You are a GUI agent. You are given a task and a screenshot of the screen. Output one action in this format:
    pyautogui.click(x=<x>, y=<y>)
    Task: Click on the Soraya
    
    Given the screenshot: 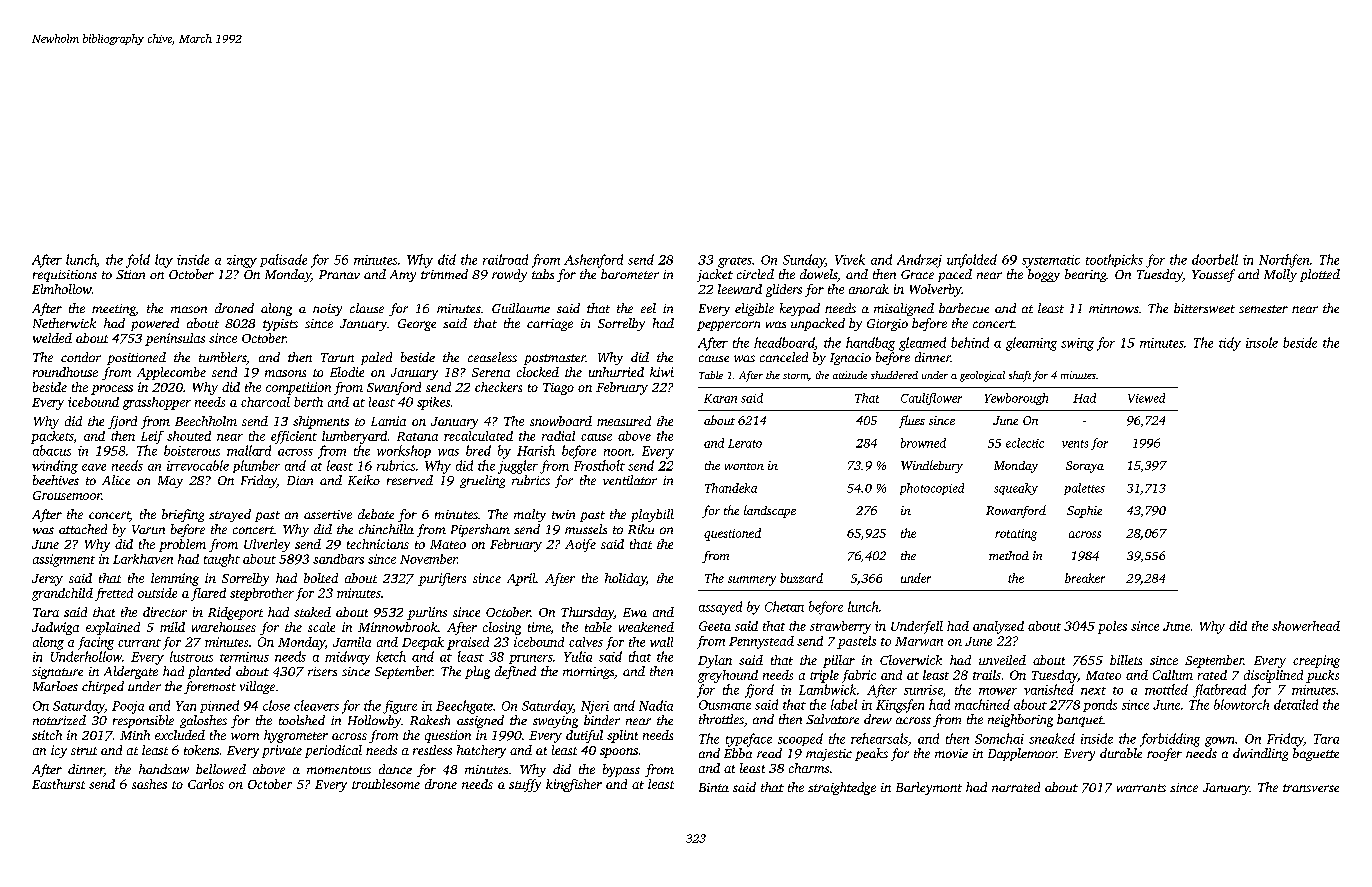 What is the action you would take?
    pyautogui.click(x=1085, y=467)
